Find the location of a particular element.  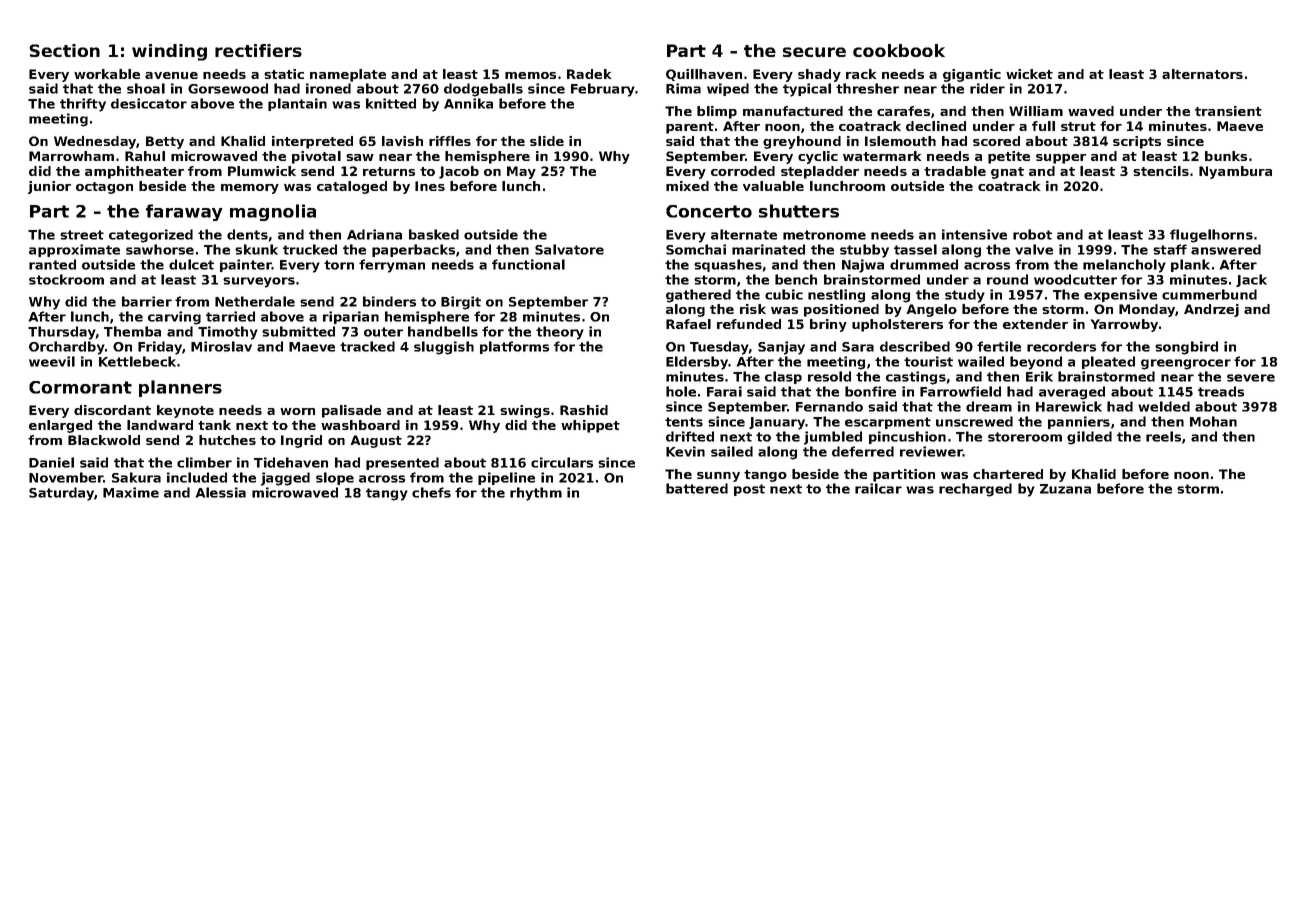

slide is located at coordinates (547, 141).
